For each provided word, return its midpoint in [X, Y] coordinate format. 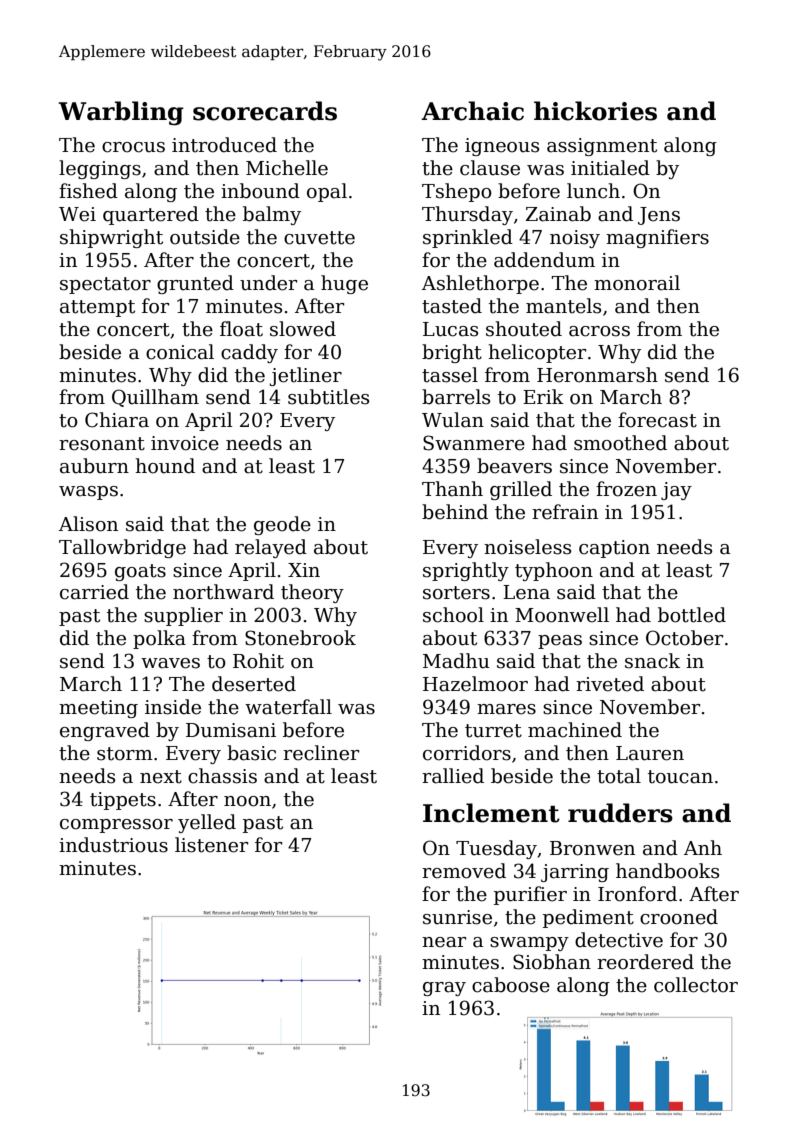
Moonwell [562, 615]
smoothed [620, 443]
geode [282, 525]
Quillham [155, 398]
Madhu [456, 661]
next [161, 777]
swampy [529, 944]
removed [464, 871]
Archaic [472, 111]
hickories [595, 111]
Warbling [121, 113]
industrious [113, 845]
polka [159, 639]
